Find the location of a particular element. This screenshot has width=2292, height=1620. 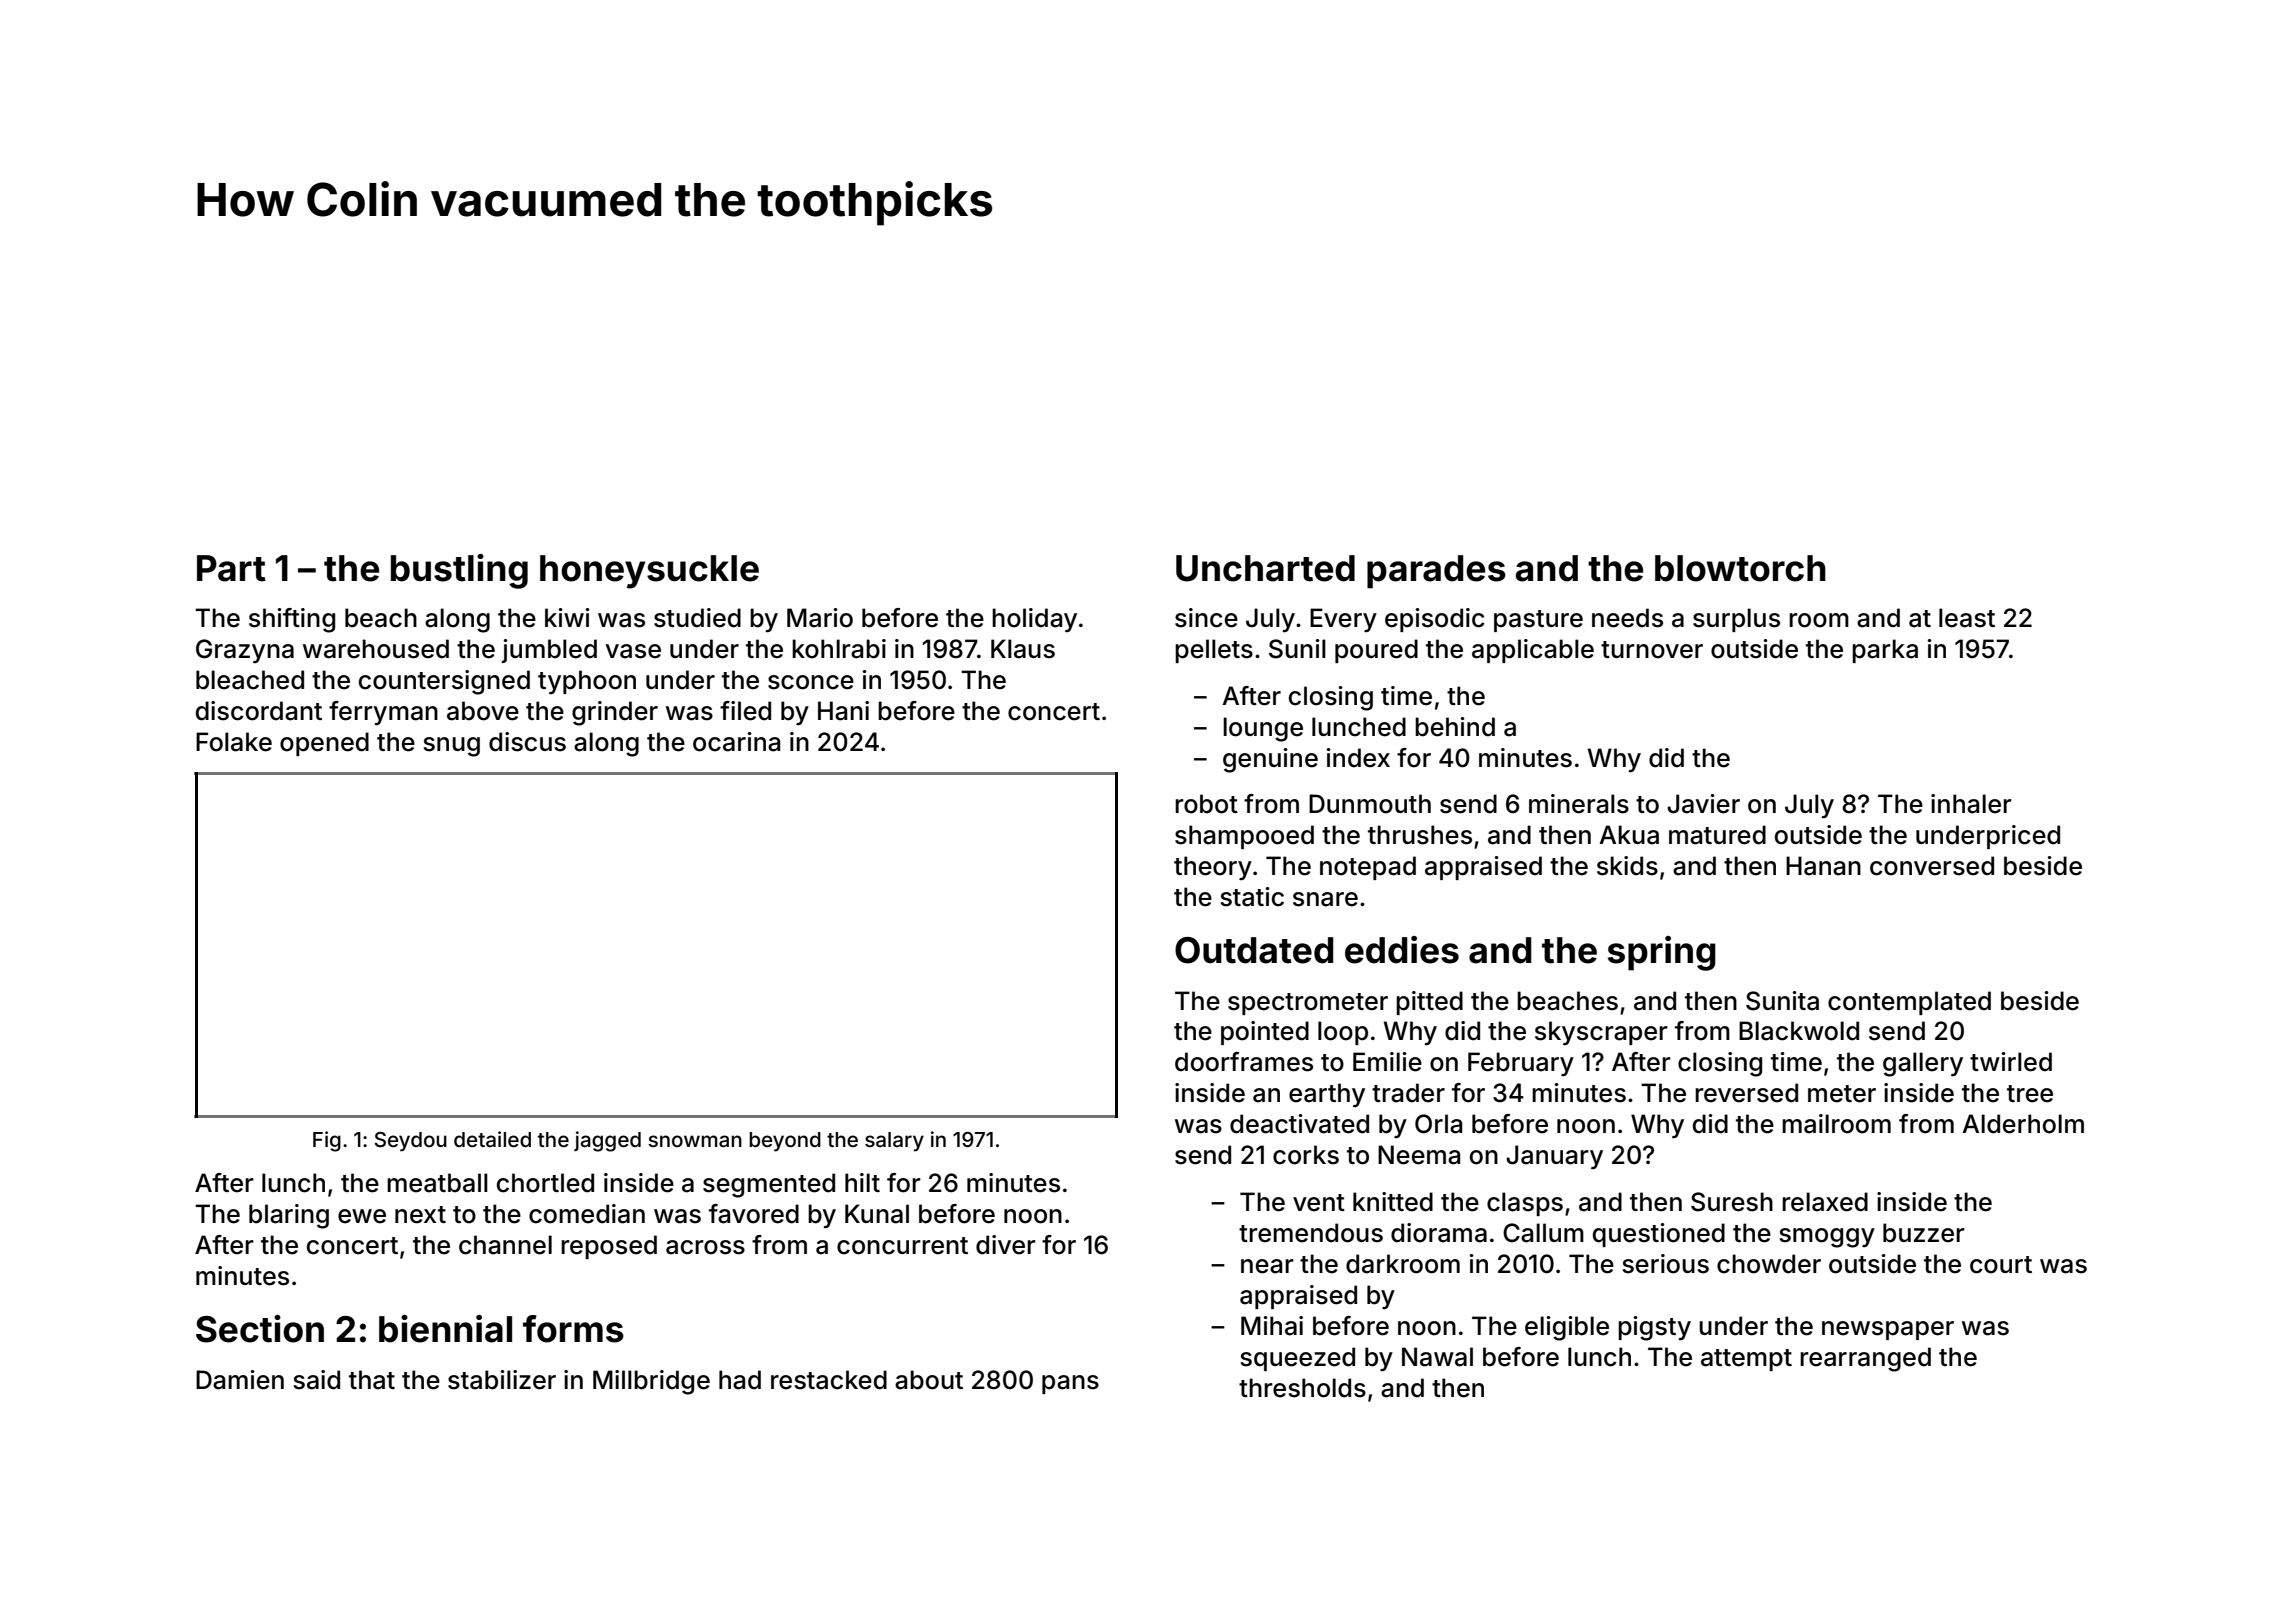

doorframes is located at coordinates (1244, 1062).
